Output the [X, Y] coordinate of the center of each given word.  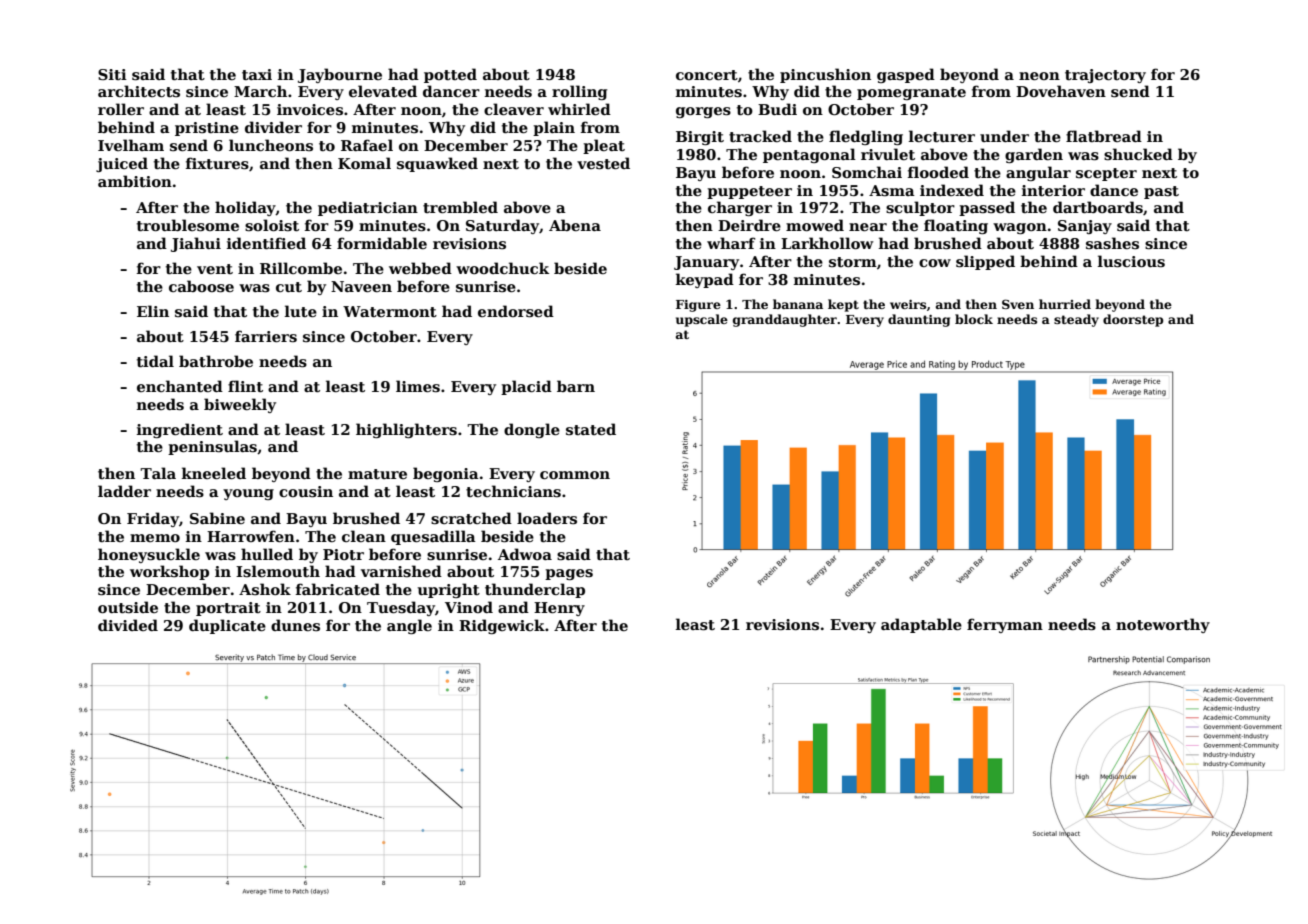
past [1161, 192]
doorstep [1133, 320]
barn [576, 386]
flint [245, 386]
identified [266, 243]
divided [128, 625]
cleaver [514, 109]
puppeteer [749, 192]
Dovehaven [1061, 91]
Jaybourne [340, 75]
